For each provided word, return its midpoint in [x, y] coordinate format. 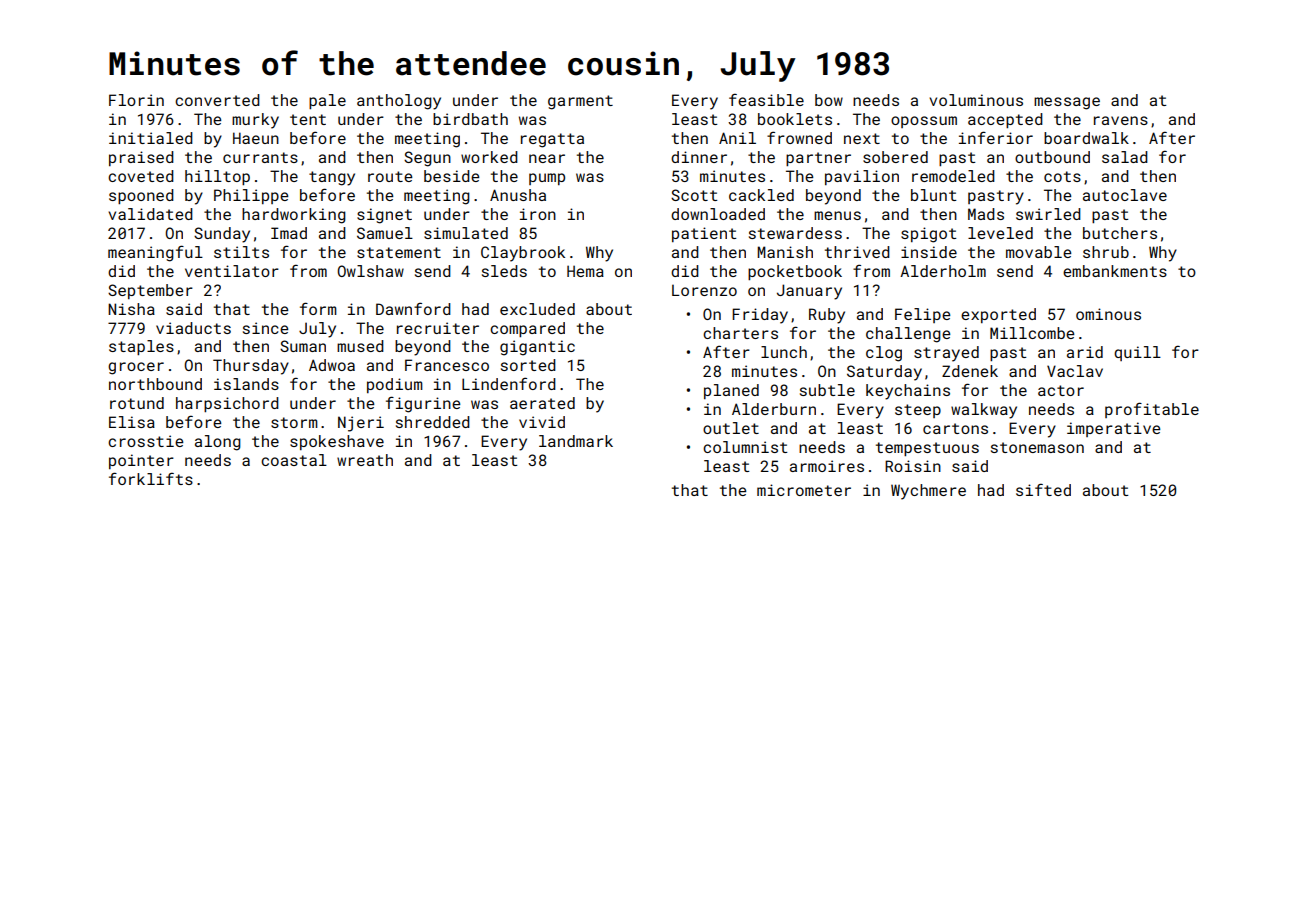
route [390, 176]
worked [489, 157]
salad [1125, 157]
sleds [504, 271]
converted [217, 100]
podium [395, 385]
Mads [986, 214]
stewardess [795, 233]
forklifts [151, 478]
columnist [745, 447]
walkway [984, 411]
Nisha [131, 309]
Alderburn [774, 409]
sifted [1043, 489]
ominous [1108, 314]
